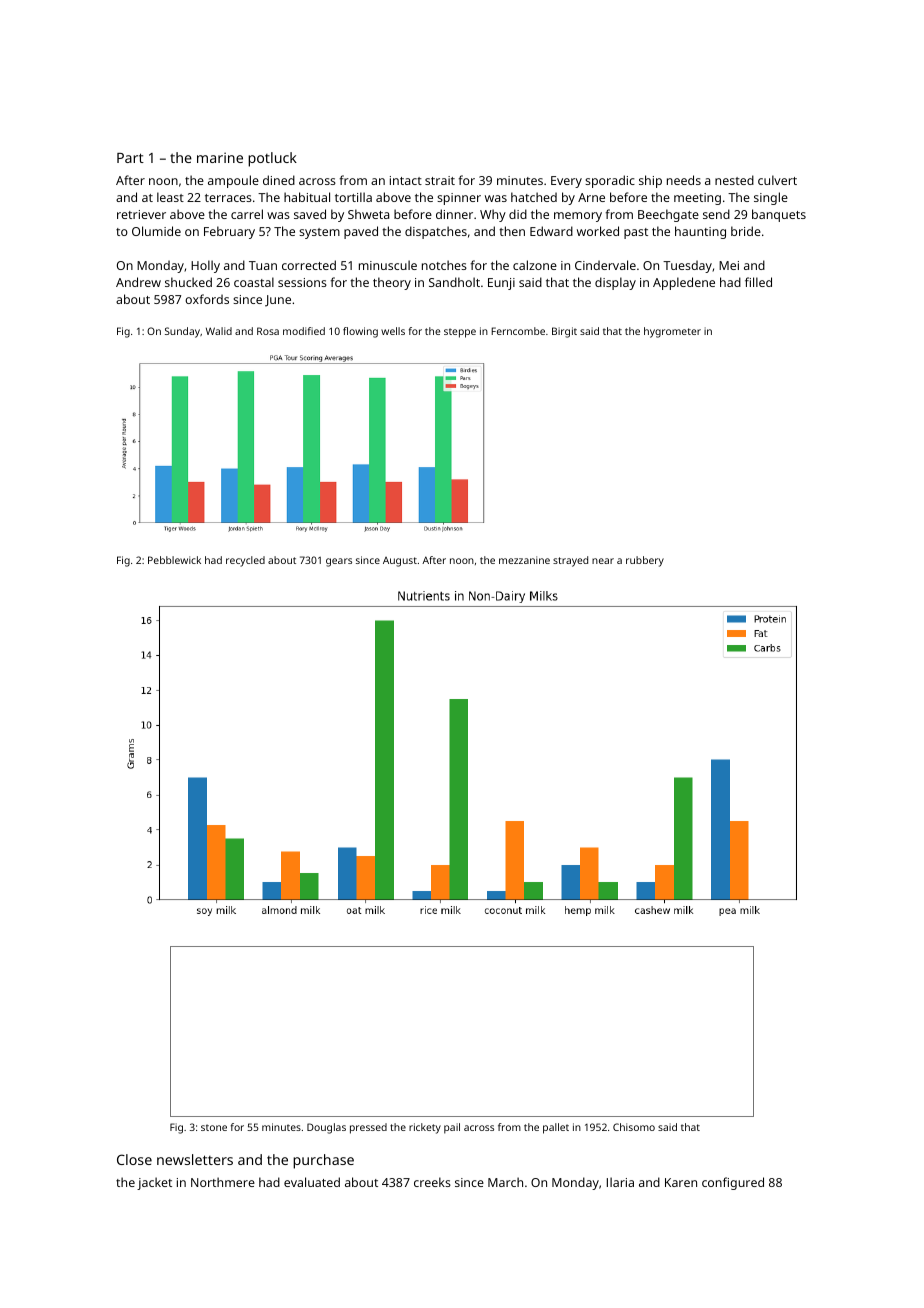 The image size is (924, 1308). I want to click on near, so click(603, 561).
